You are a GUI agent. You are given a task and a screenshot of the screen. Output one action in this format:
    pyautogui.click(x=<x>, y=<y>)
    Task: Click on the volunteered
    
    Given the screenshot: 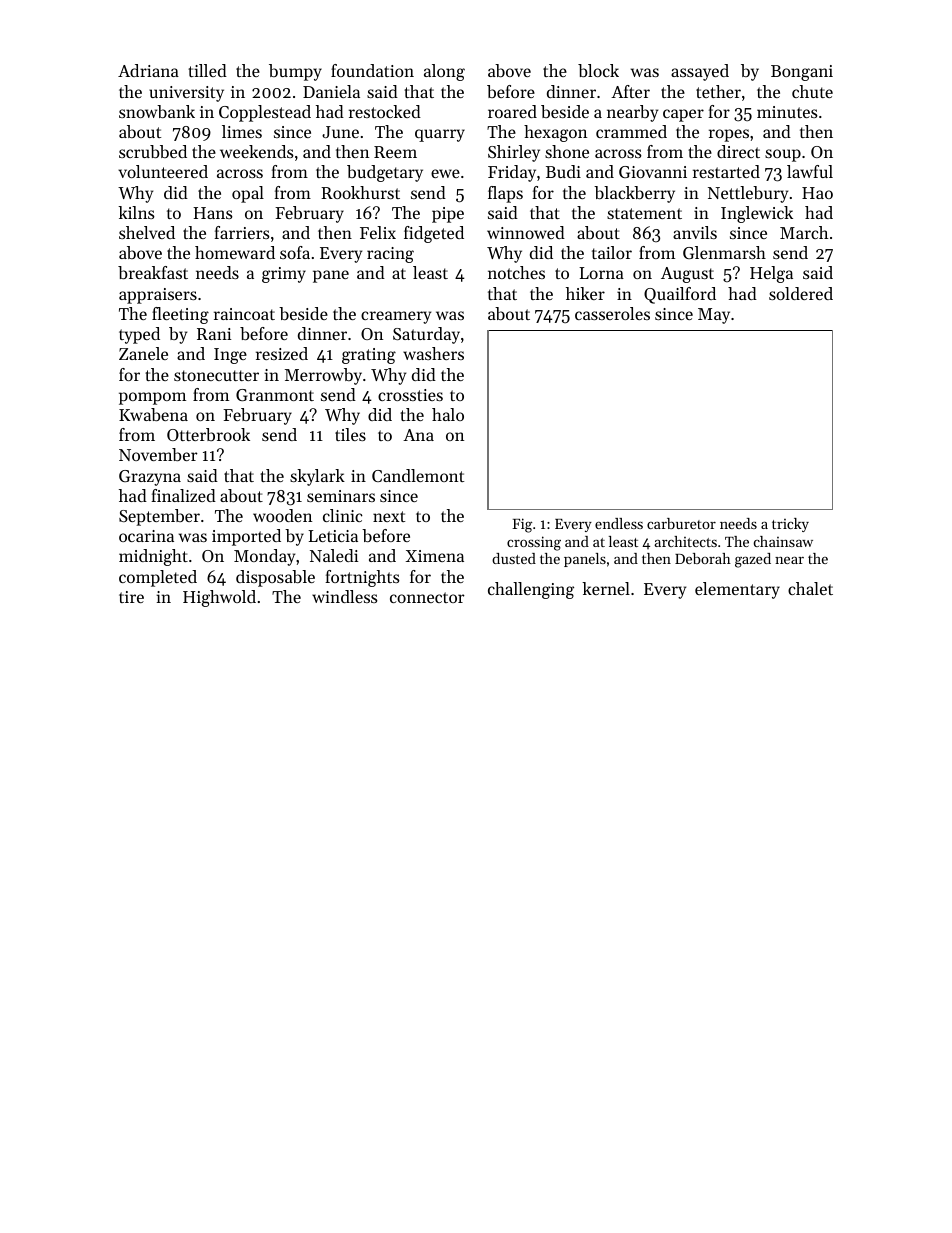 What is the action you would take?
    pyautogui.click(x=163, y=171)
